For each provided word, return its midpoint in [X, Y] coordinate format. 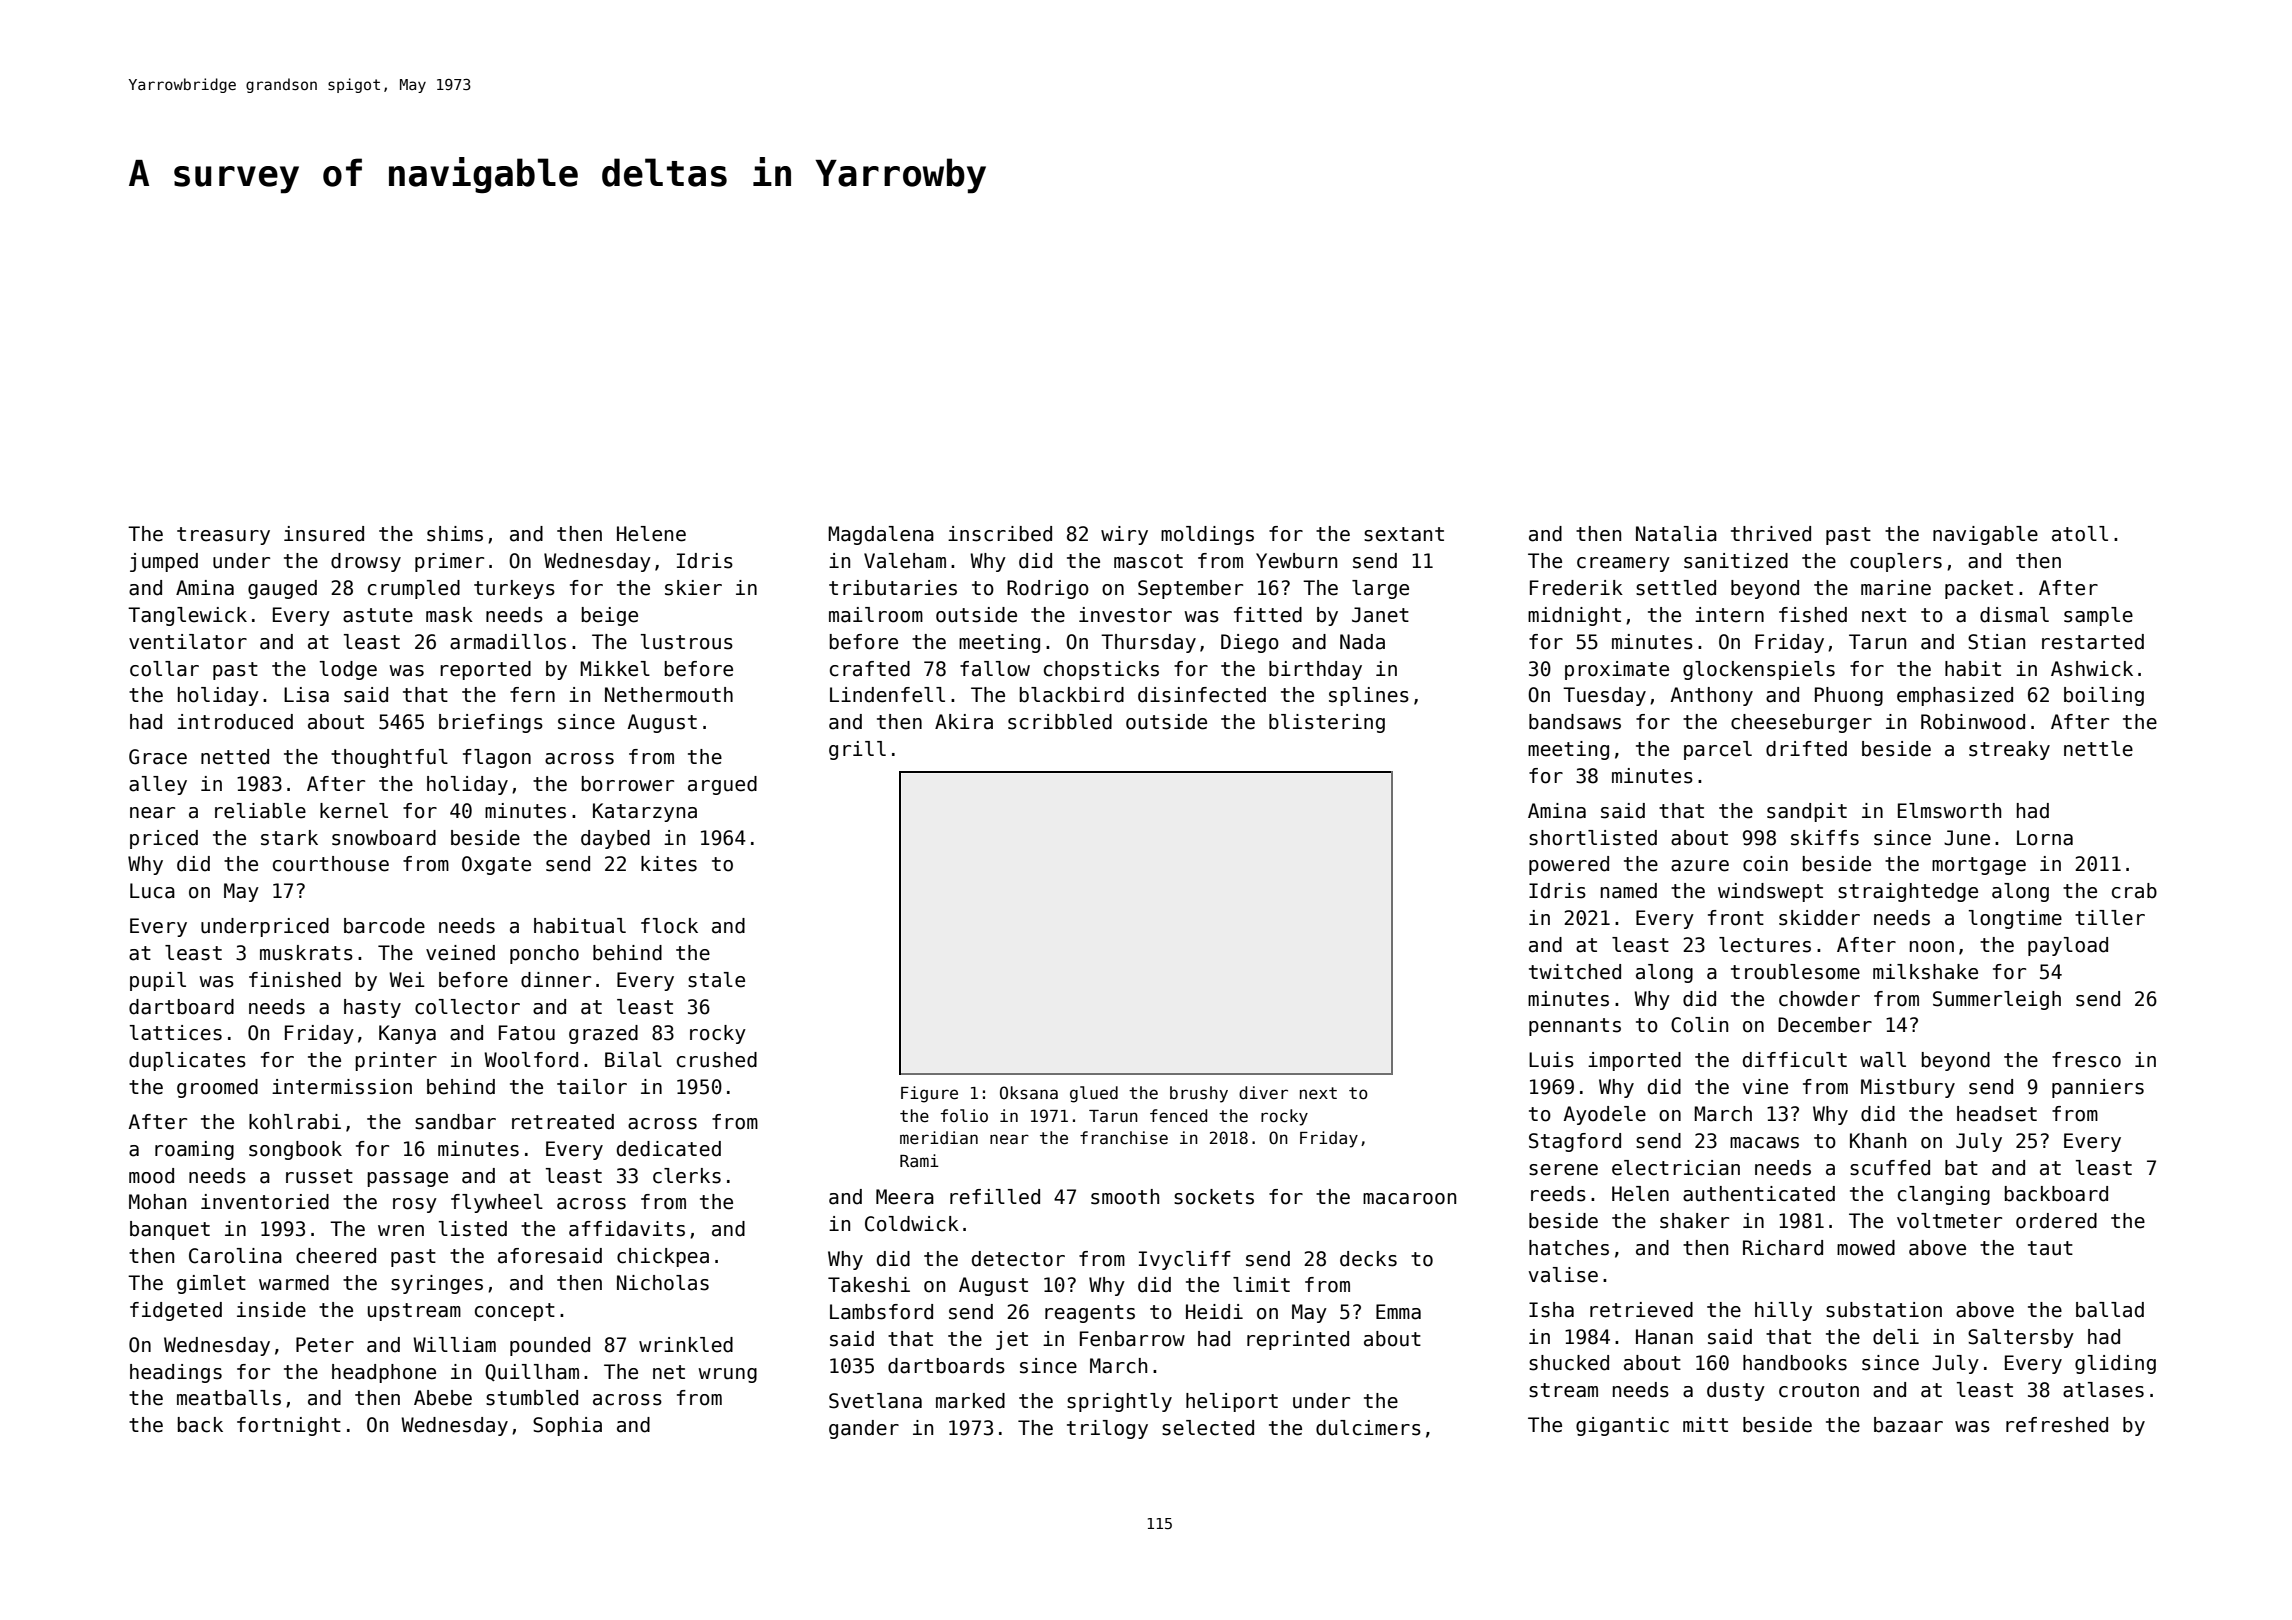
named [1629, 891]
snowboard [384, 838]
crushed [717, 1060]
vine [1765, 1087]
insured [324, 534]
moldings [1207, 535]
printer [396, 1061]
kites [669, 864]
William [454, 1345]
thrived [1771, 534]
